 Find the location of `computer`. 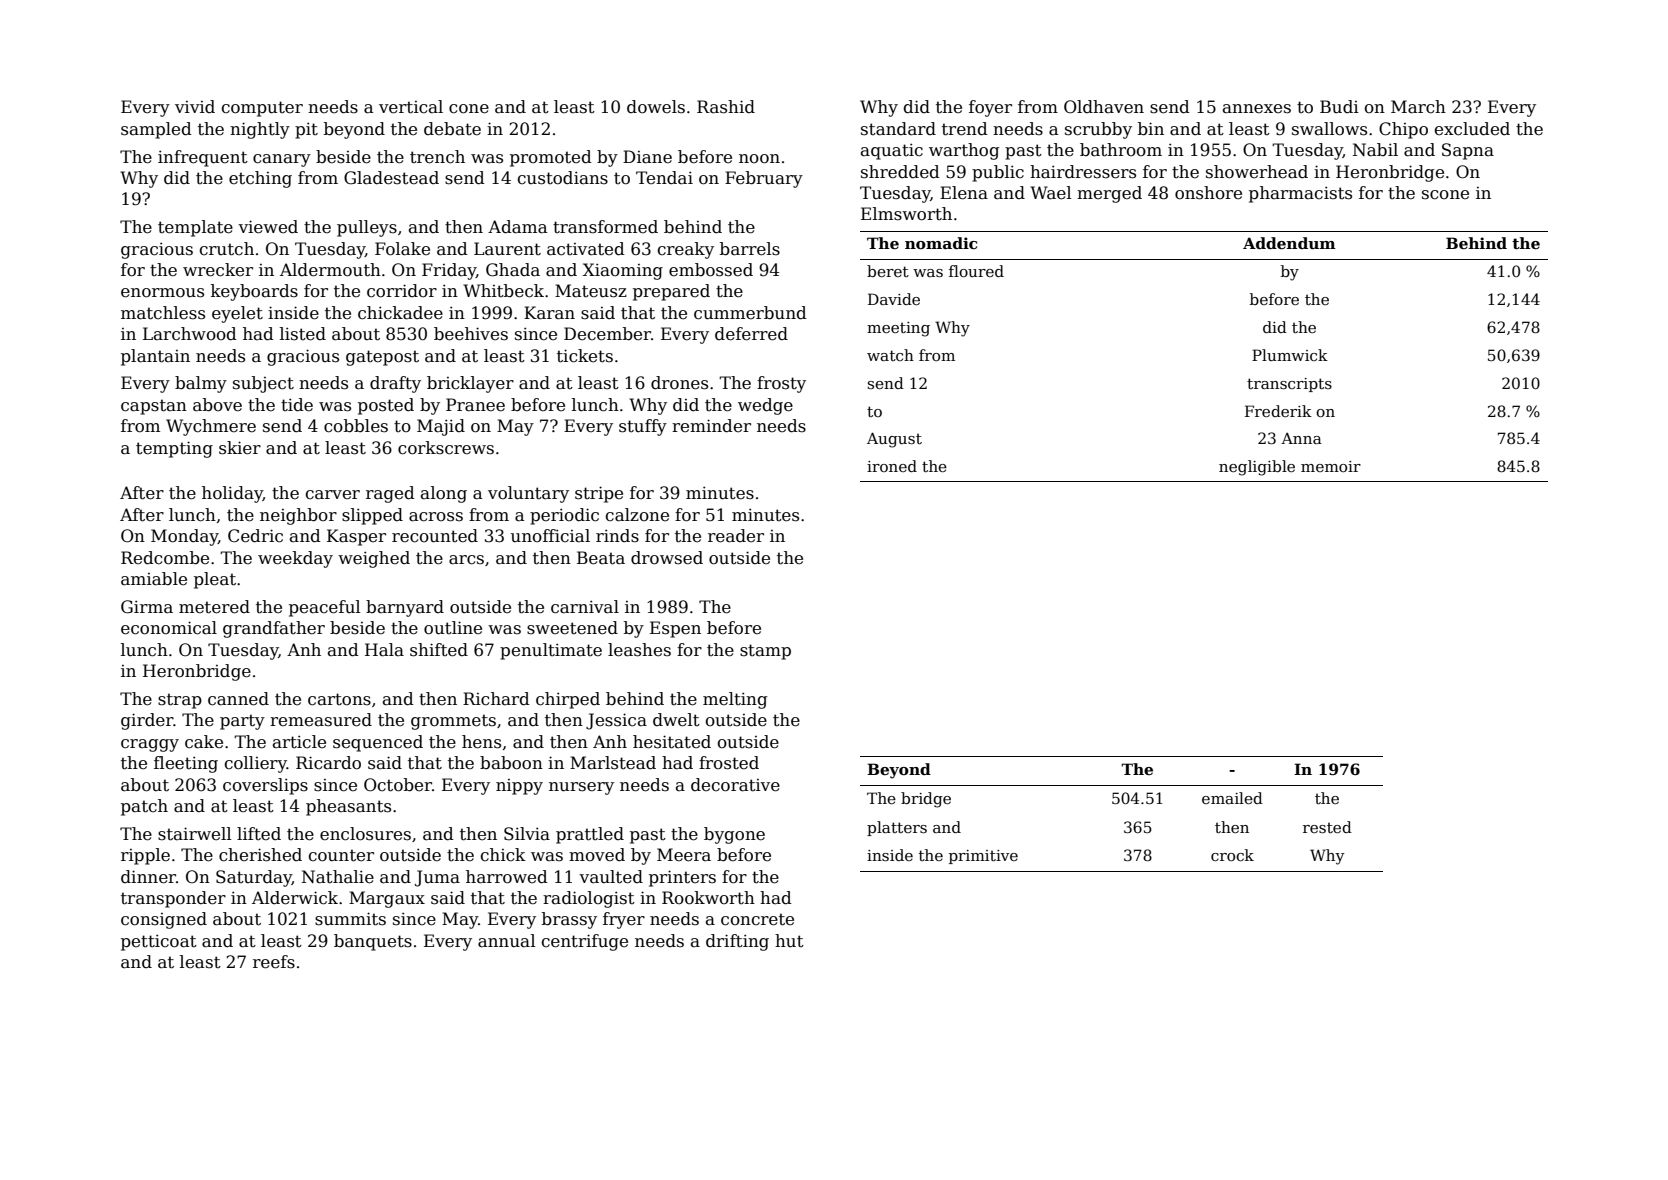

computer is located at coordinates (262, 109).
